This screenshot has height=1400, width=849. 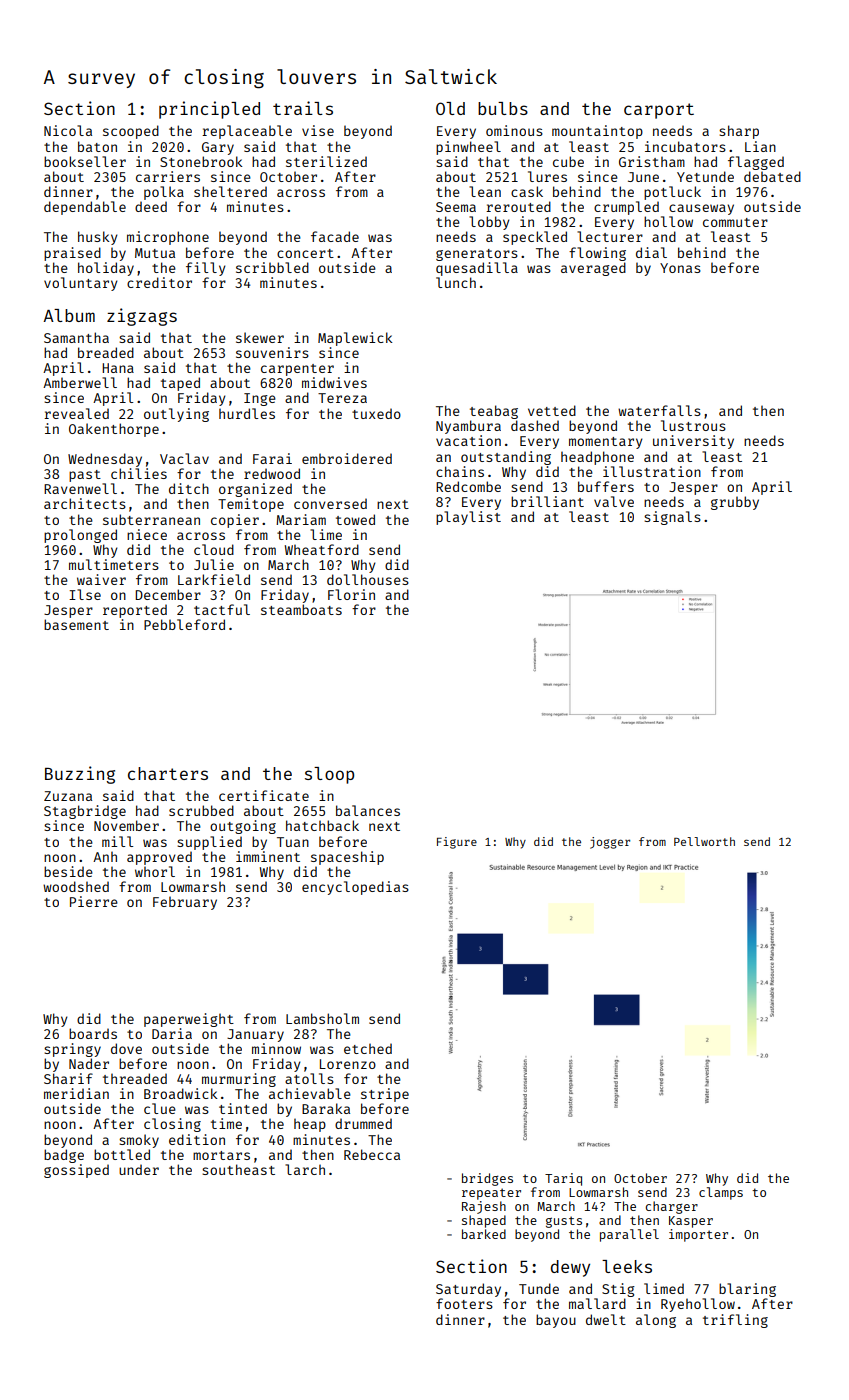 What do you see at coordinates (704, 841) in the screenshot?
I see `Pellworth` at bounding box center [704, 841].
